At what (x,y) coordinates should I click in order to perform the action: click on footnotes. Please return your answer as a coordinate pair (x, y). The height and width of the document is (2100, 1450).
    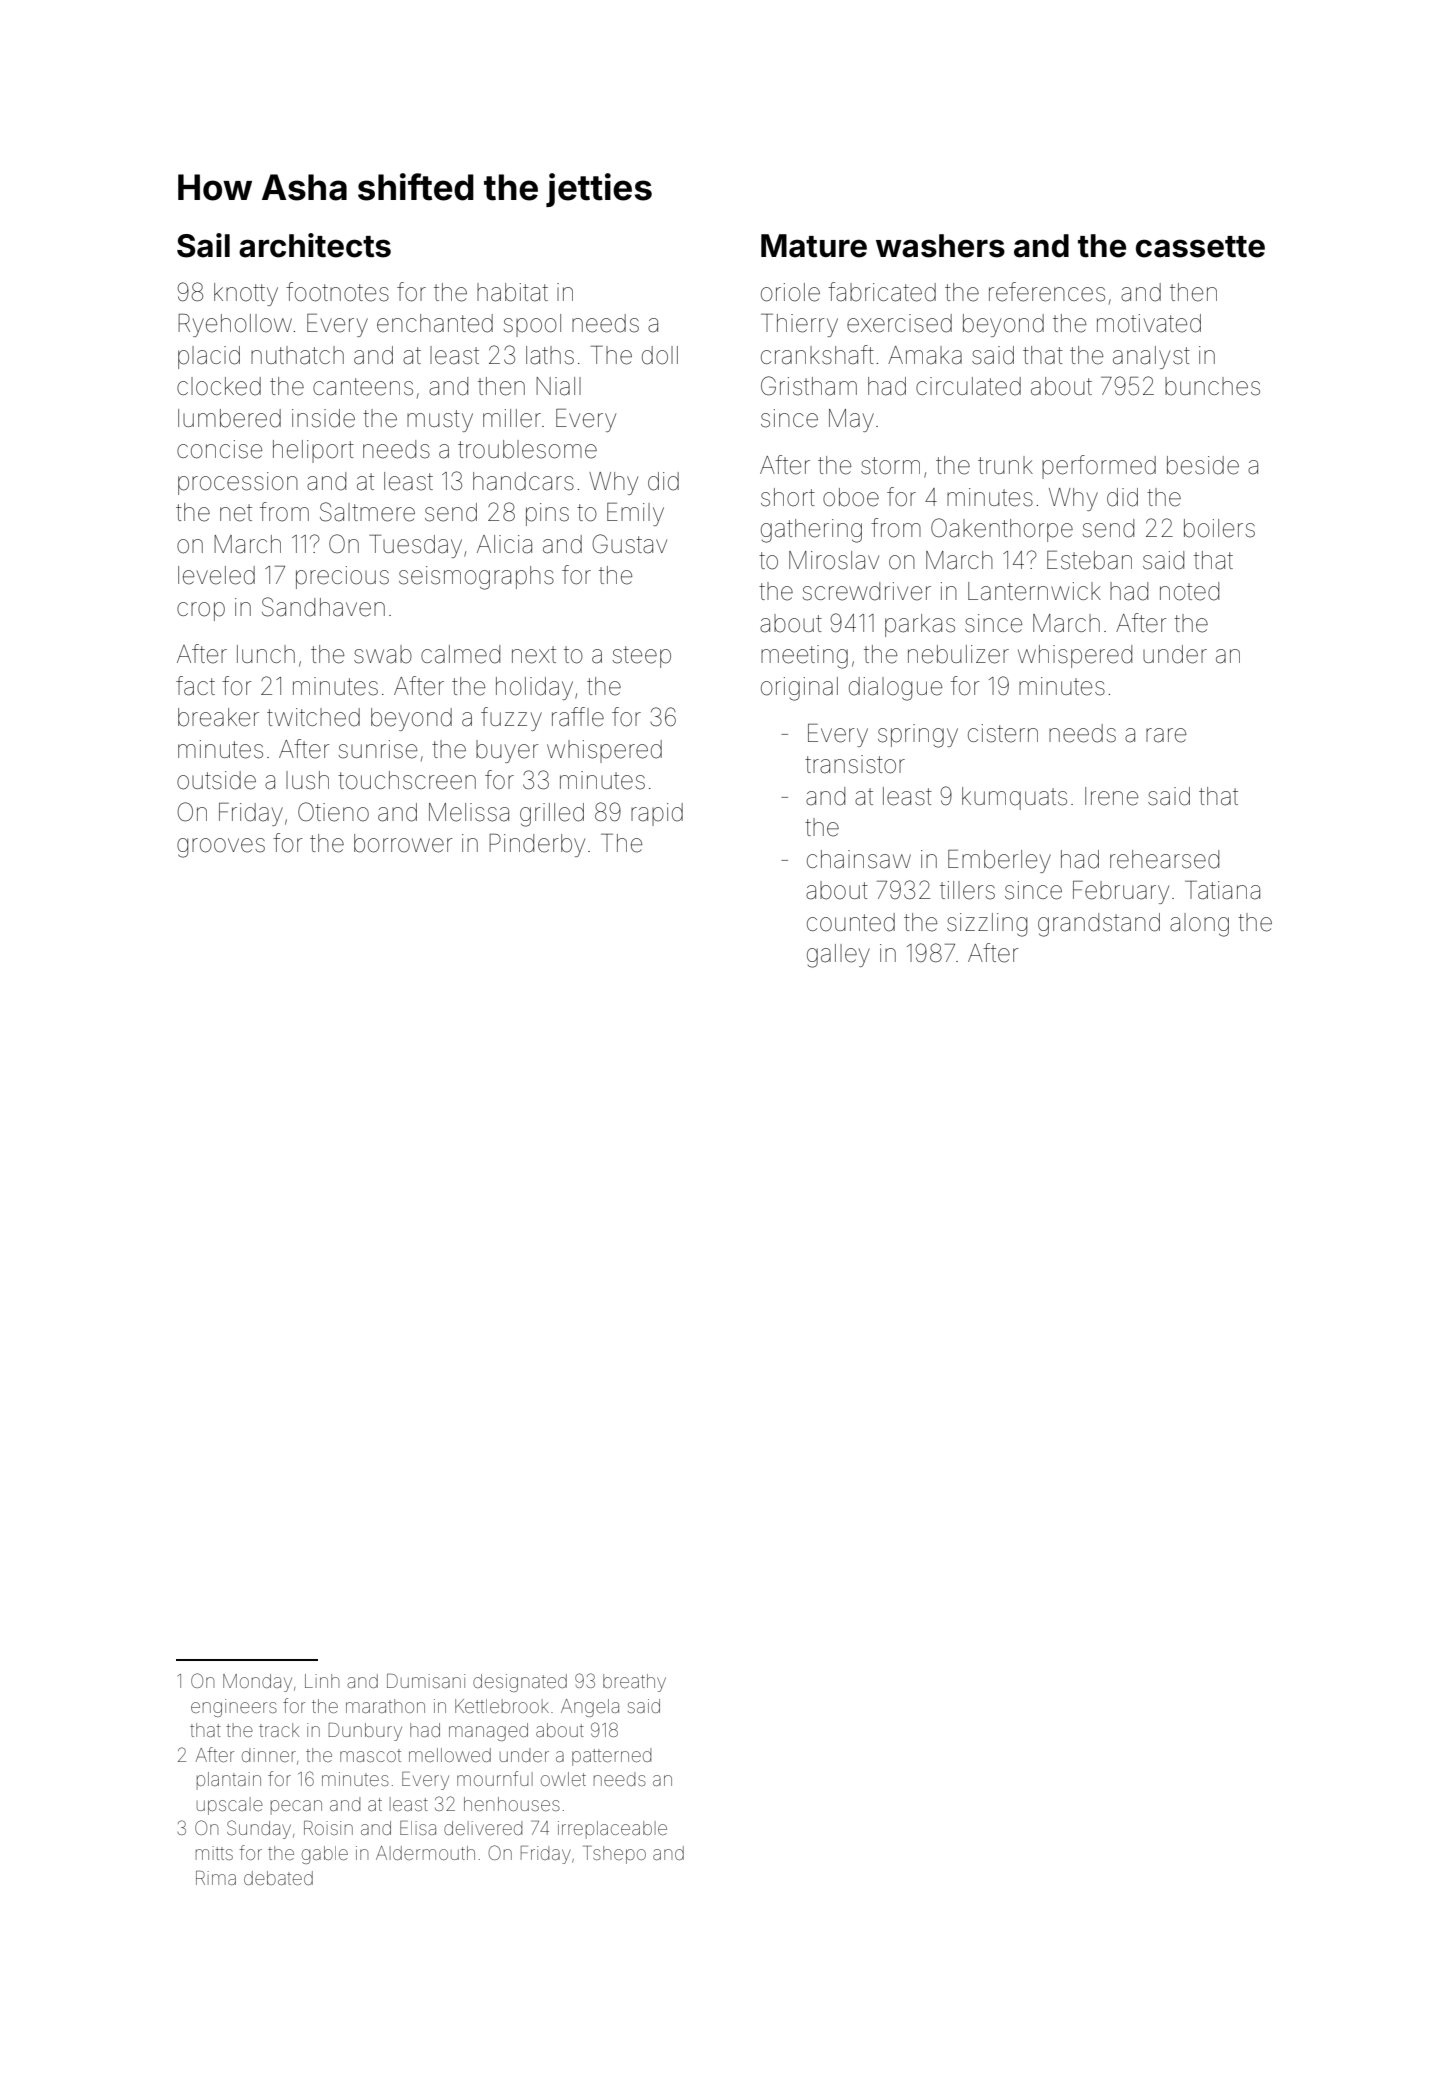
    Looking at the image, I should click on (337, 292).
